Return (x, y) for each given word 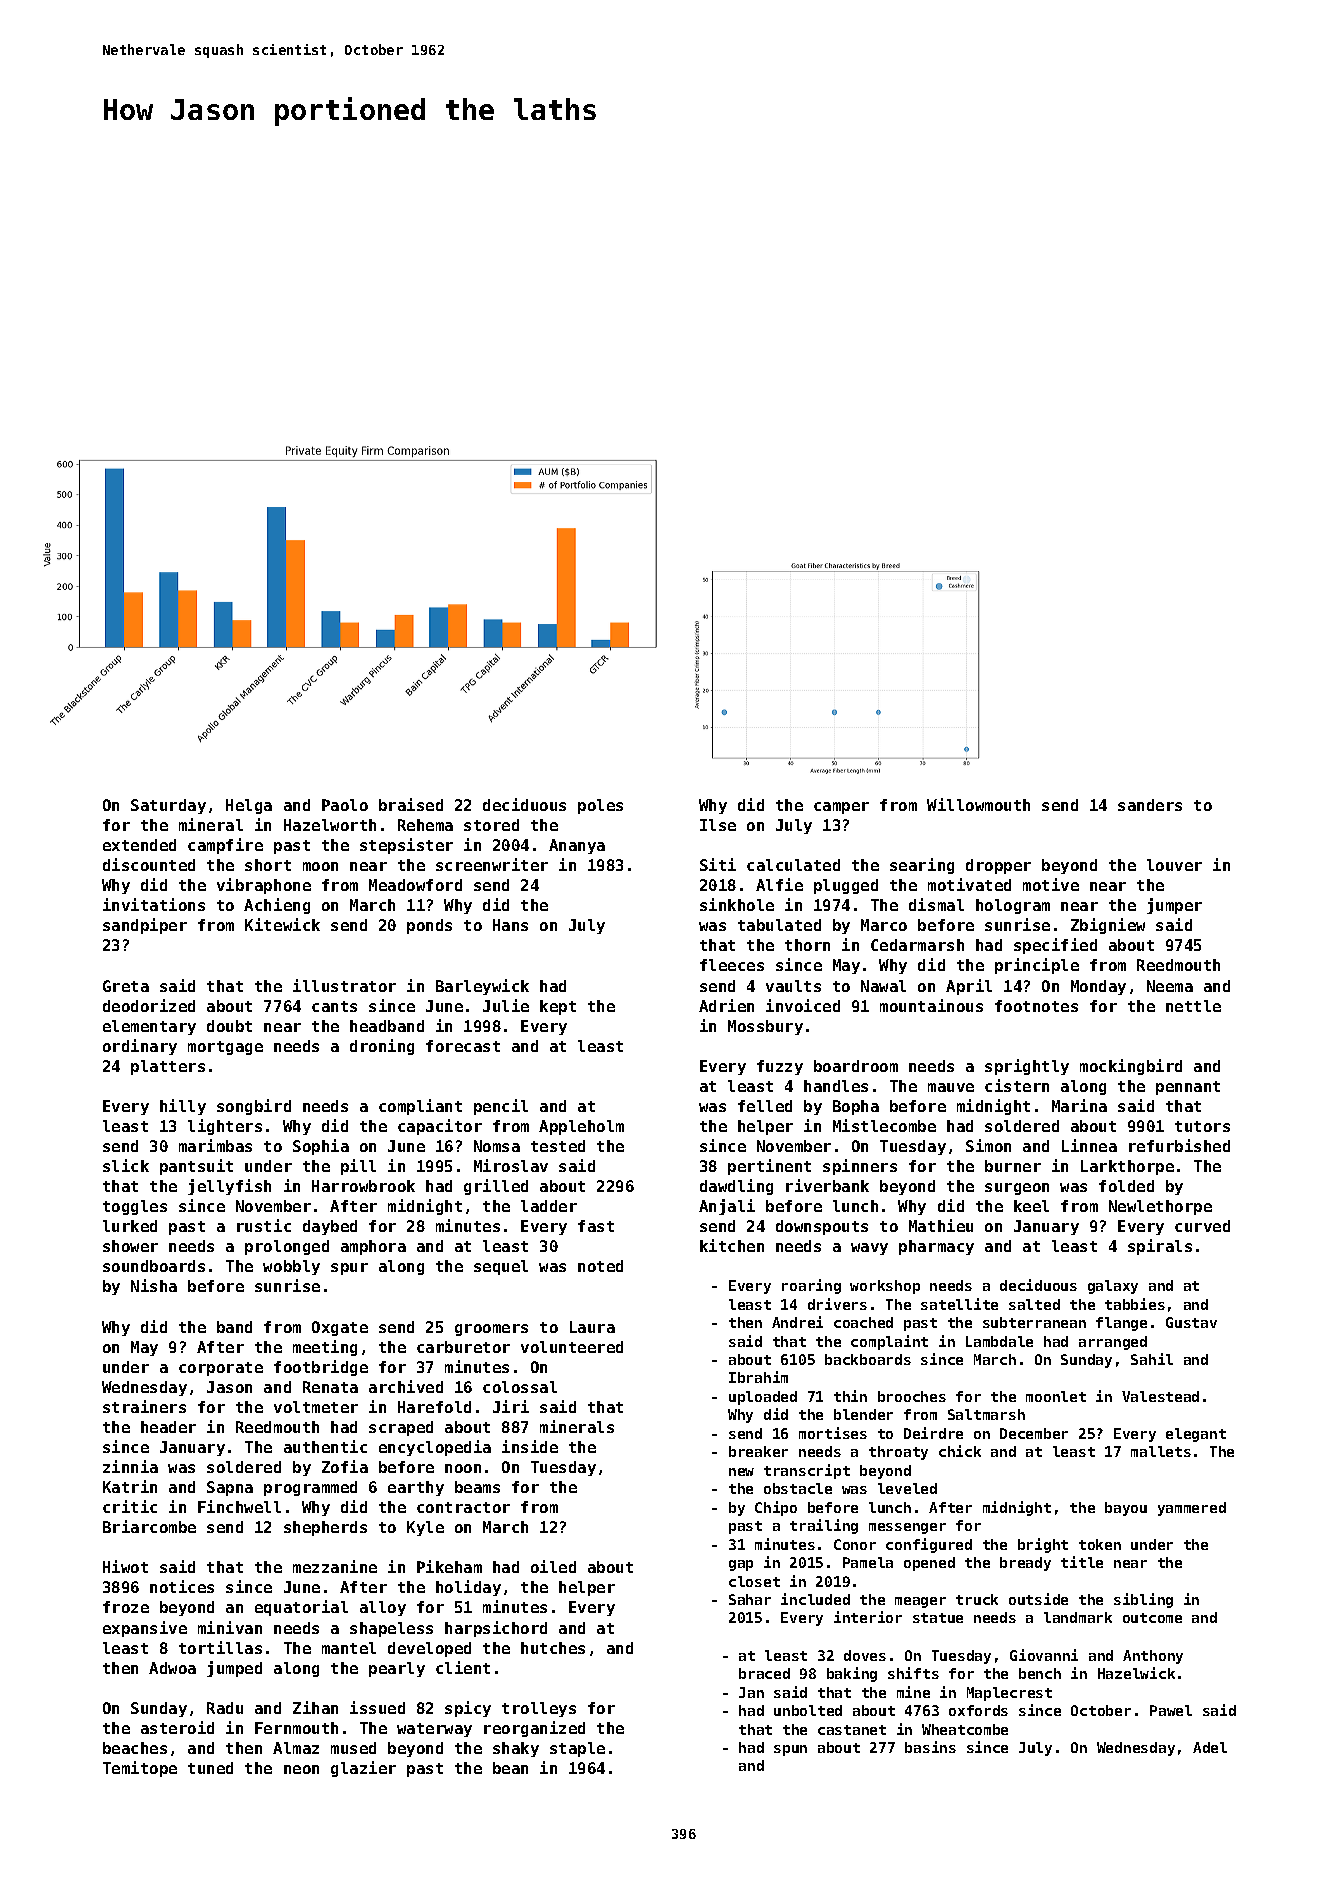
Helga (249, 806)
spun (790, 1750)
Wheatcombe (965, 1729)
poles (600, 806)
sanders (1150, 805)
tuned (210, 1768)
